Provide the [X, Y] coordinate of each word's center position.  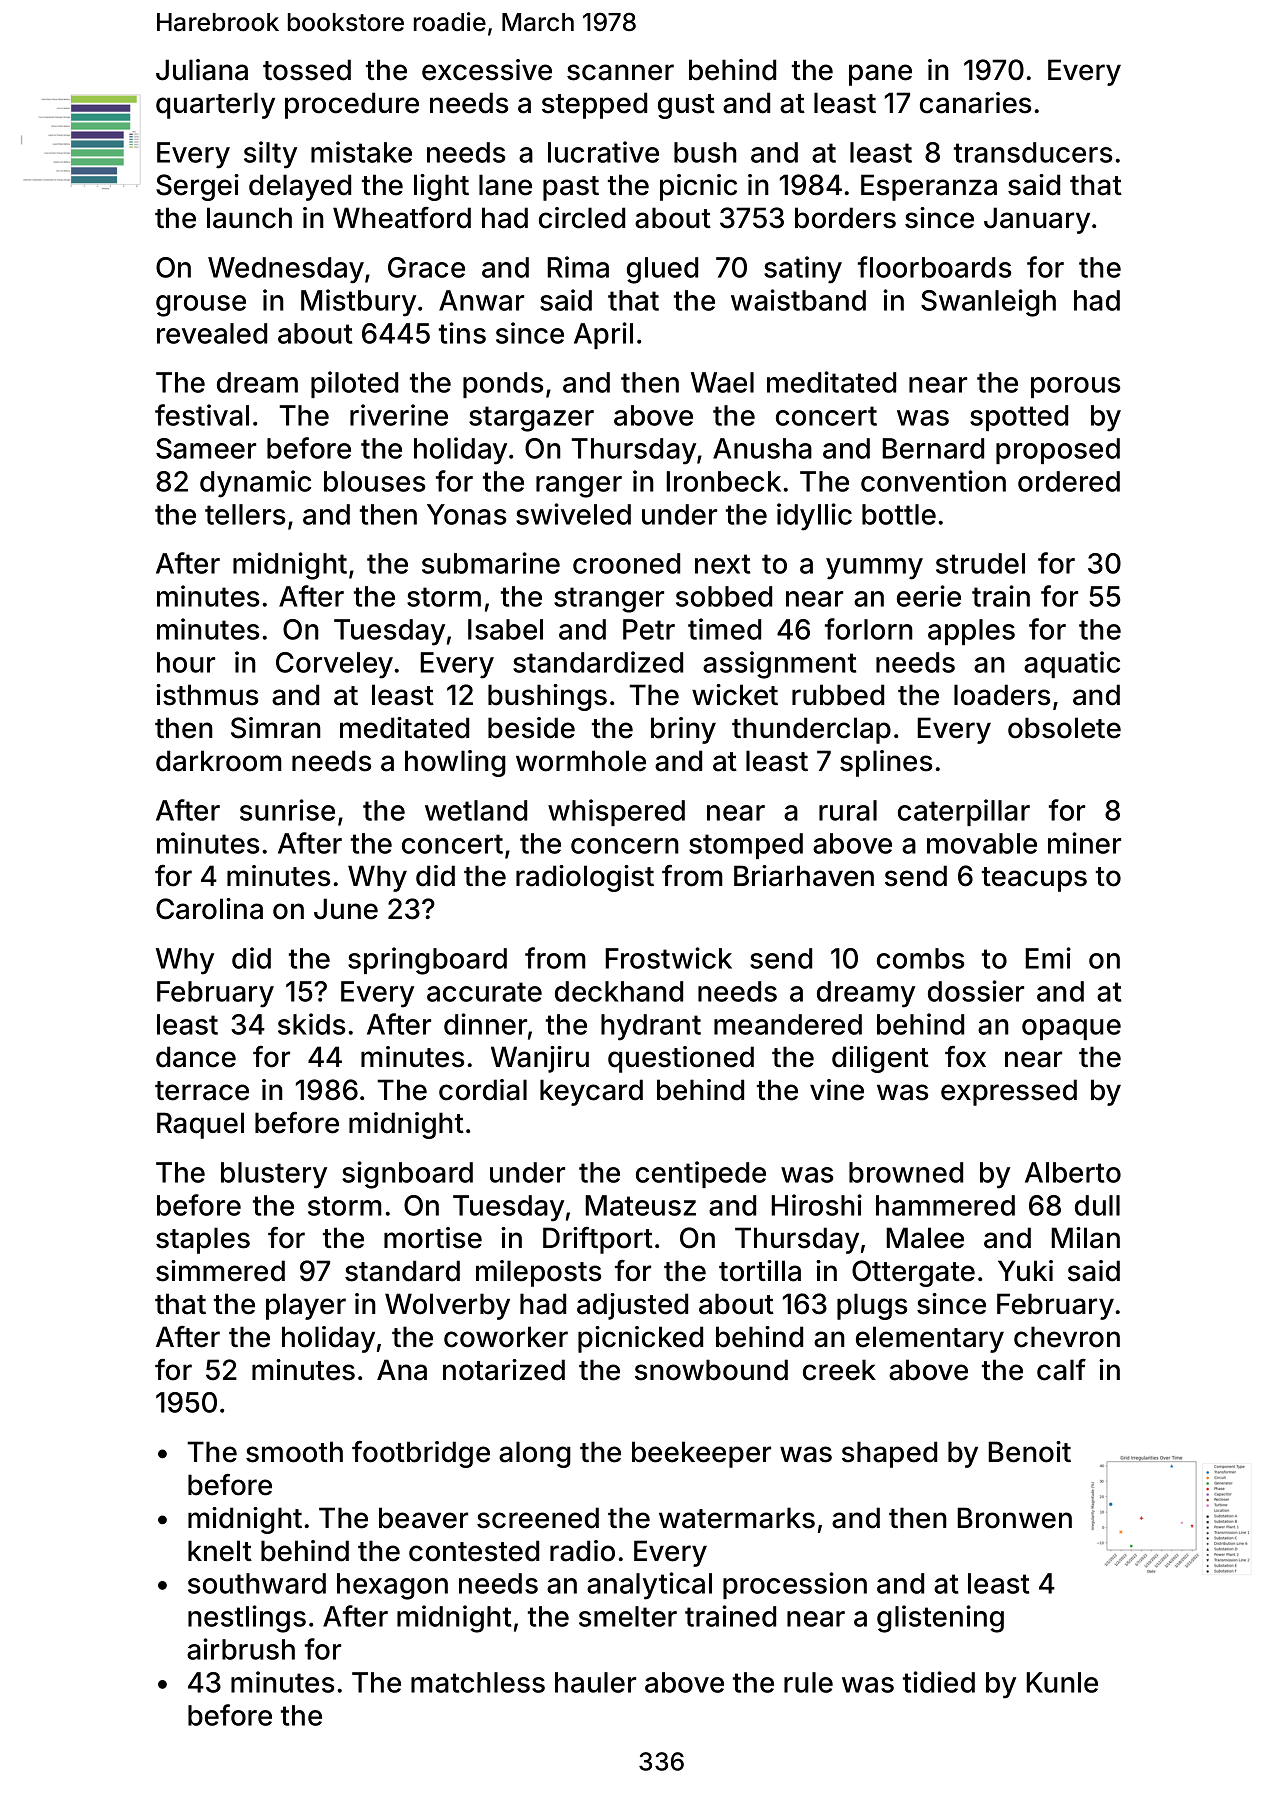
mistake [361, 152]
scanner [620, 72]
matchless [478, 1682]
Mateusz [640, 1205]
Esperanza [929, 187]
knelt [220, 1551]
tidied [939, 1682]
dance [196, 1057]
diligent [880, 1059]
